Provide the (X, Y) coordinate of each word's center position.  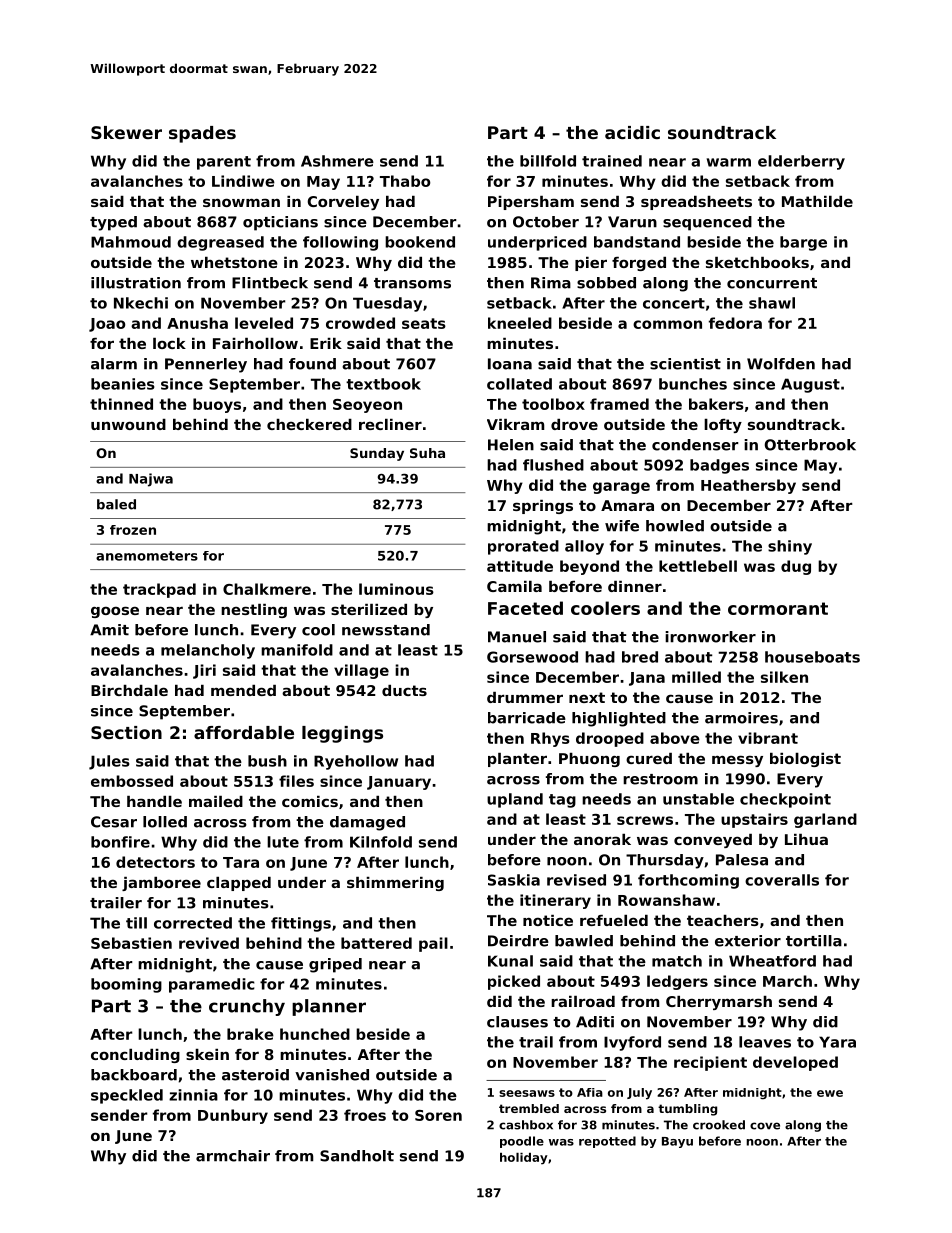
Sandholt (357, 1156)
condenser (695, 445)
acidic (632, 132)
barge (803, 243)
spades (202, 134)
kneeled (520, 323)
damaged (367, 823)
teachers (723, 920)
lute (283, 842)
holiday (524, 1159)
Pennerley (206, 365)
